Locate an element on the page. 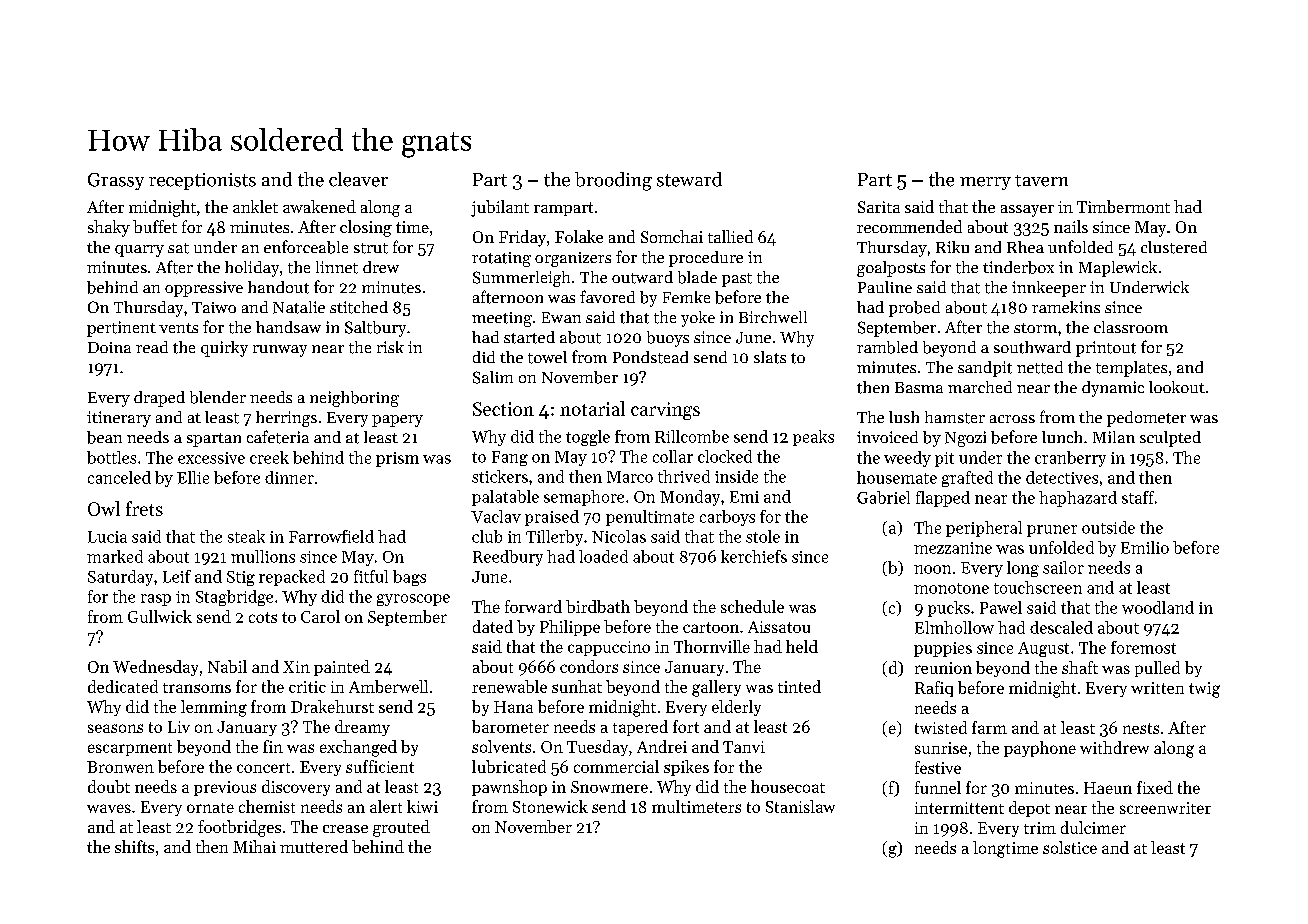 The height and width of the image is (924, 1308). Grassy is located at coordinates (116, 181).
